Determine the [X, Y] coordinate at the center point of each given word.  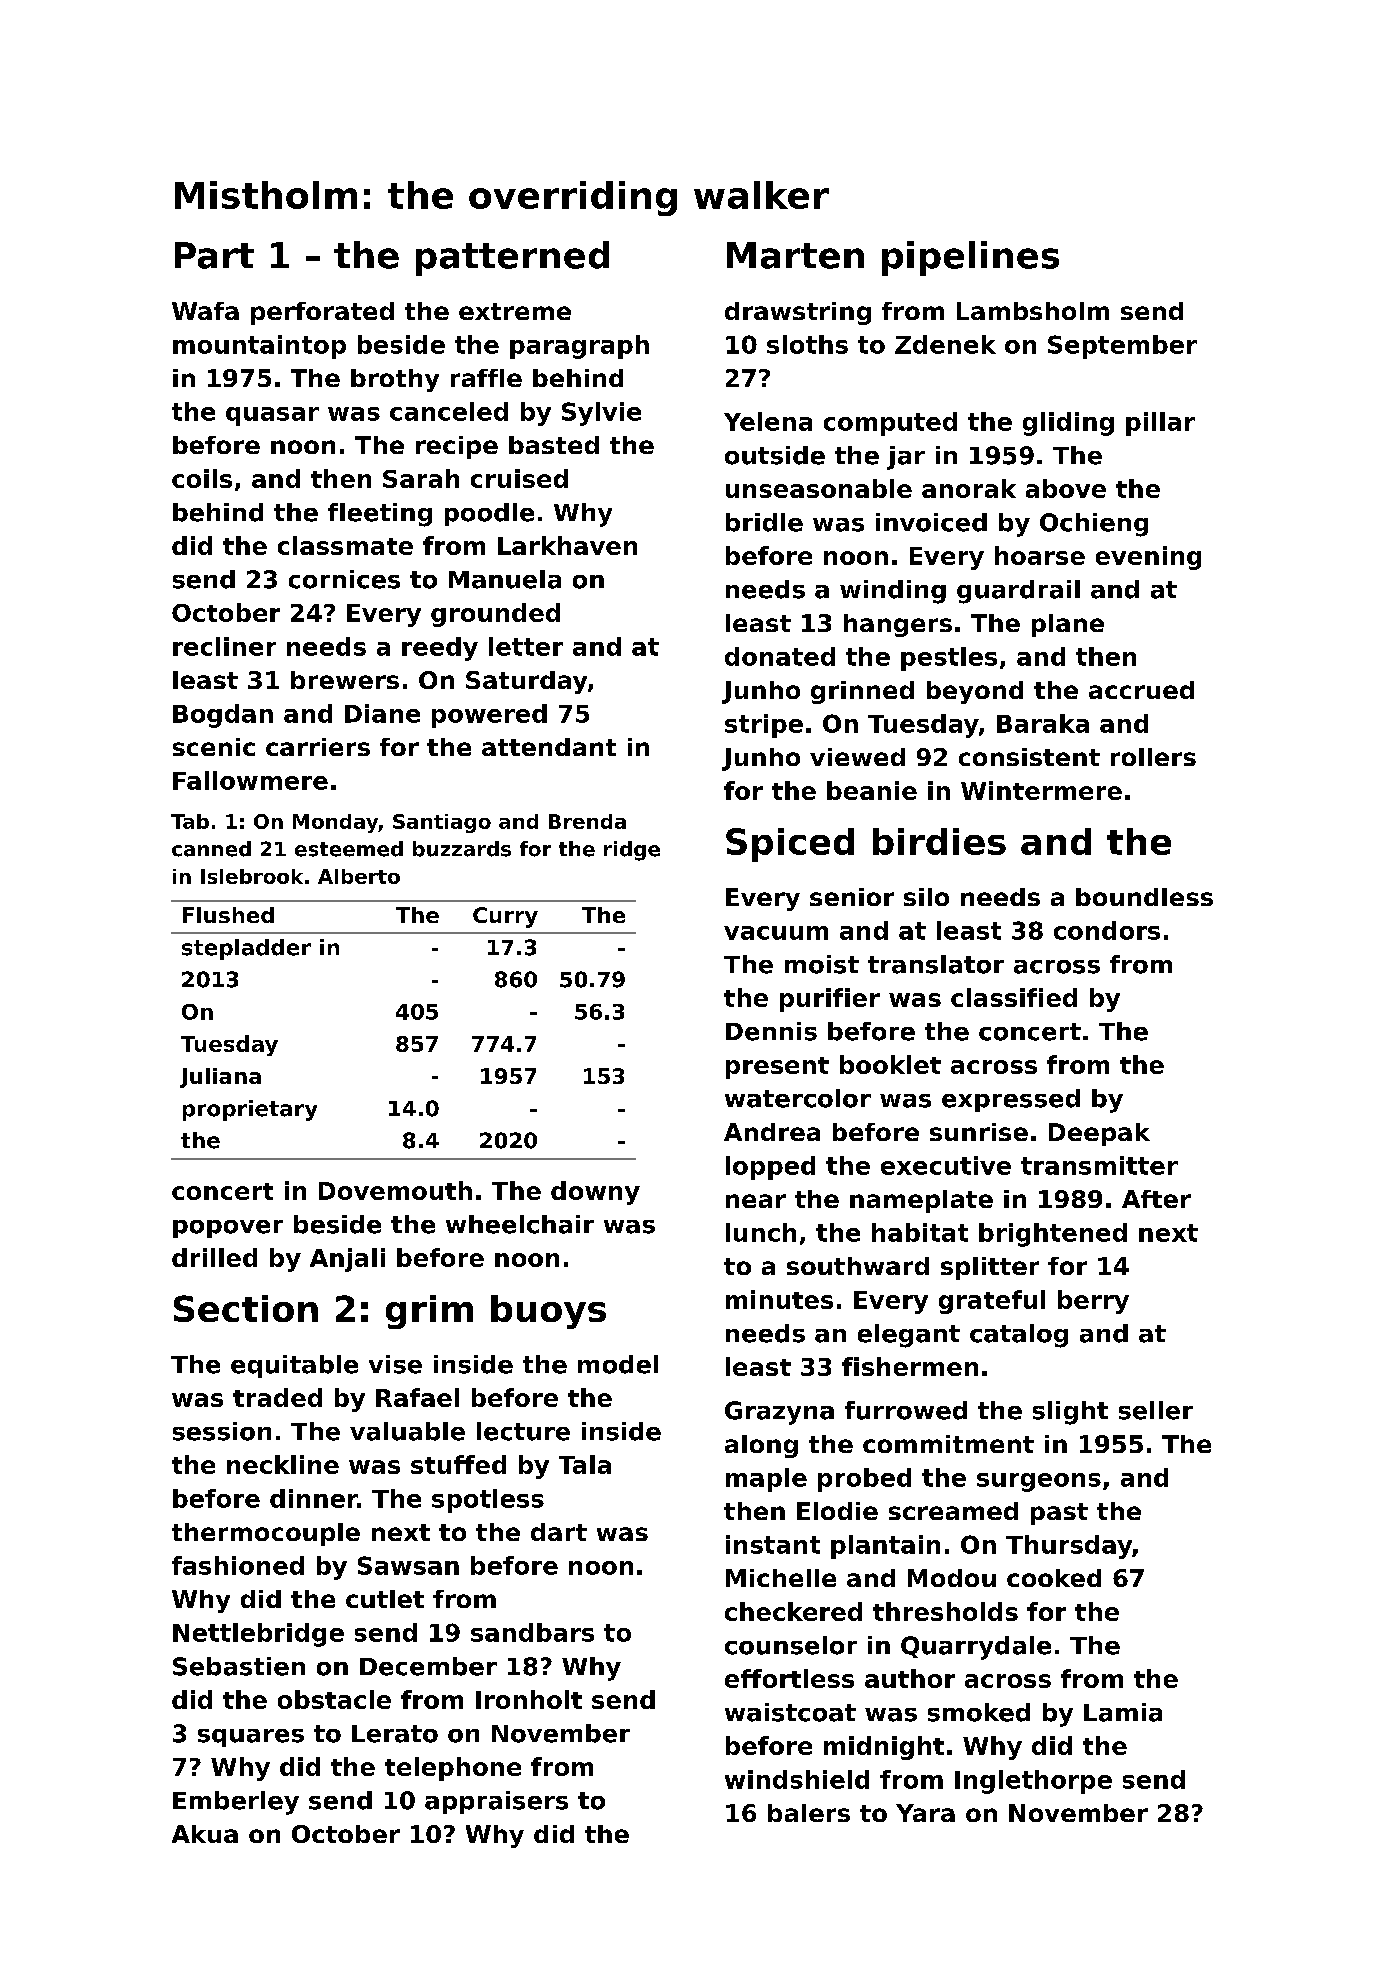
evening [1148, 558]
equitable [294, 1366]
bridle [764, 522]
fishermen [910, 1366]
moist [822, 964]
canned [211, 849]
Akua [205, 1834]
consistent [1029, 757]
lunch [761, 1232]
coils [202, 478]
